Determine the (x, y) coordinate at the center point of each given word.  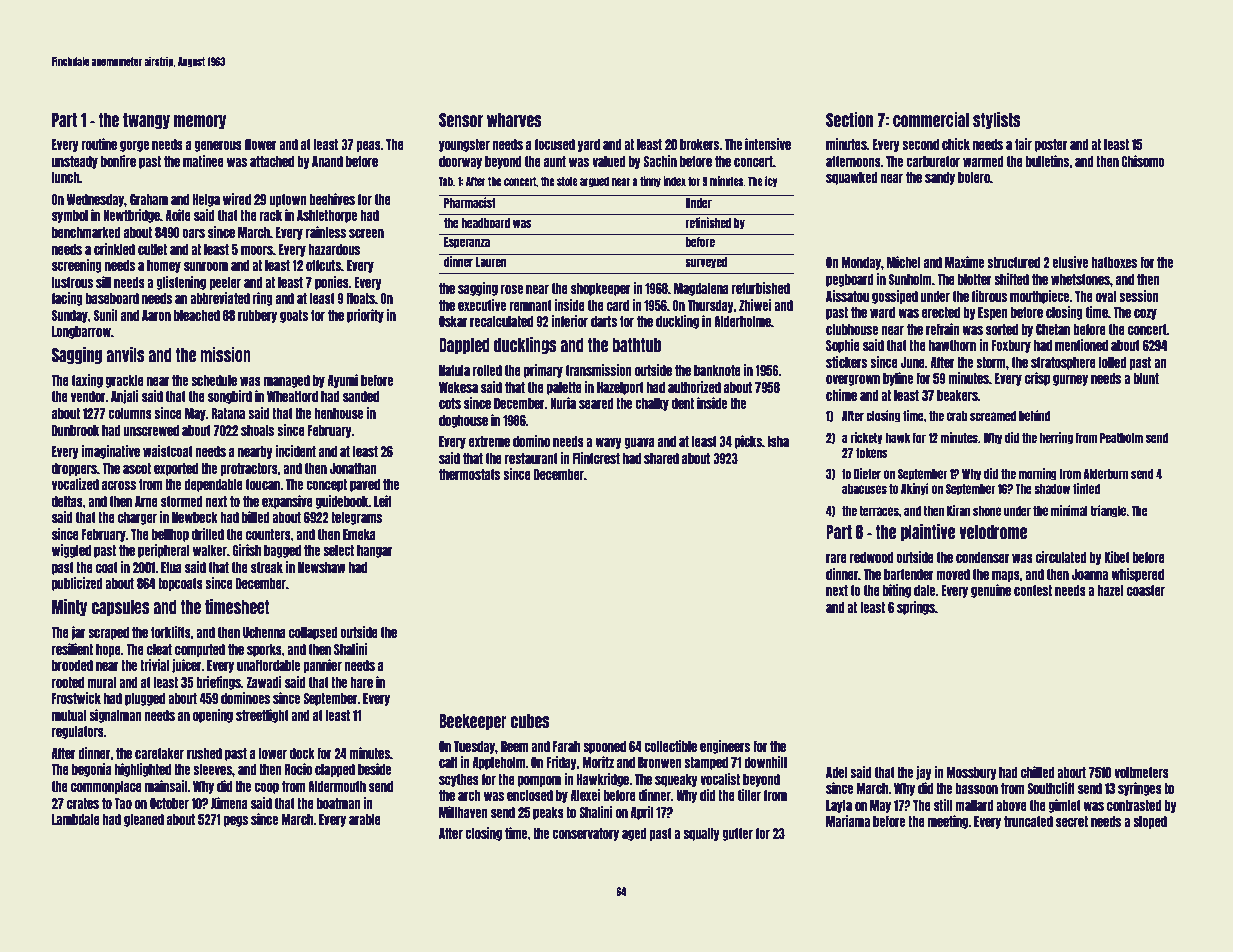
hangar (375, 551)
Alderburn (1106, 474)
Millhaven (463, 812)
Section (849, 119)
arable (365, 819)
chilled (1037, 772)
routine (99, 144)
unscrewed (151, 430)
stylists (997, 120)
